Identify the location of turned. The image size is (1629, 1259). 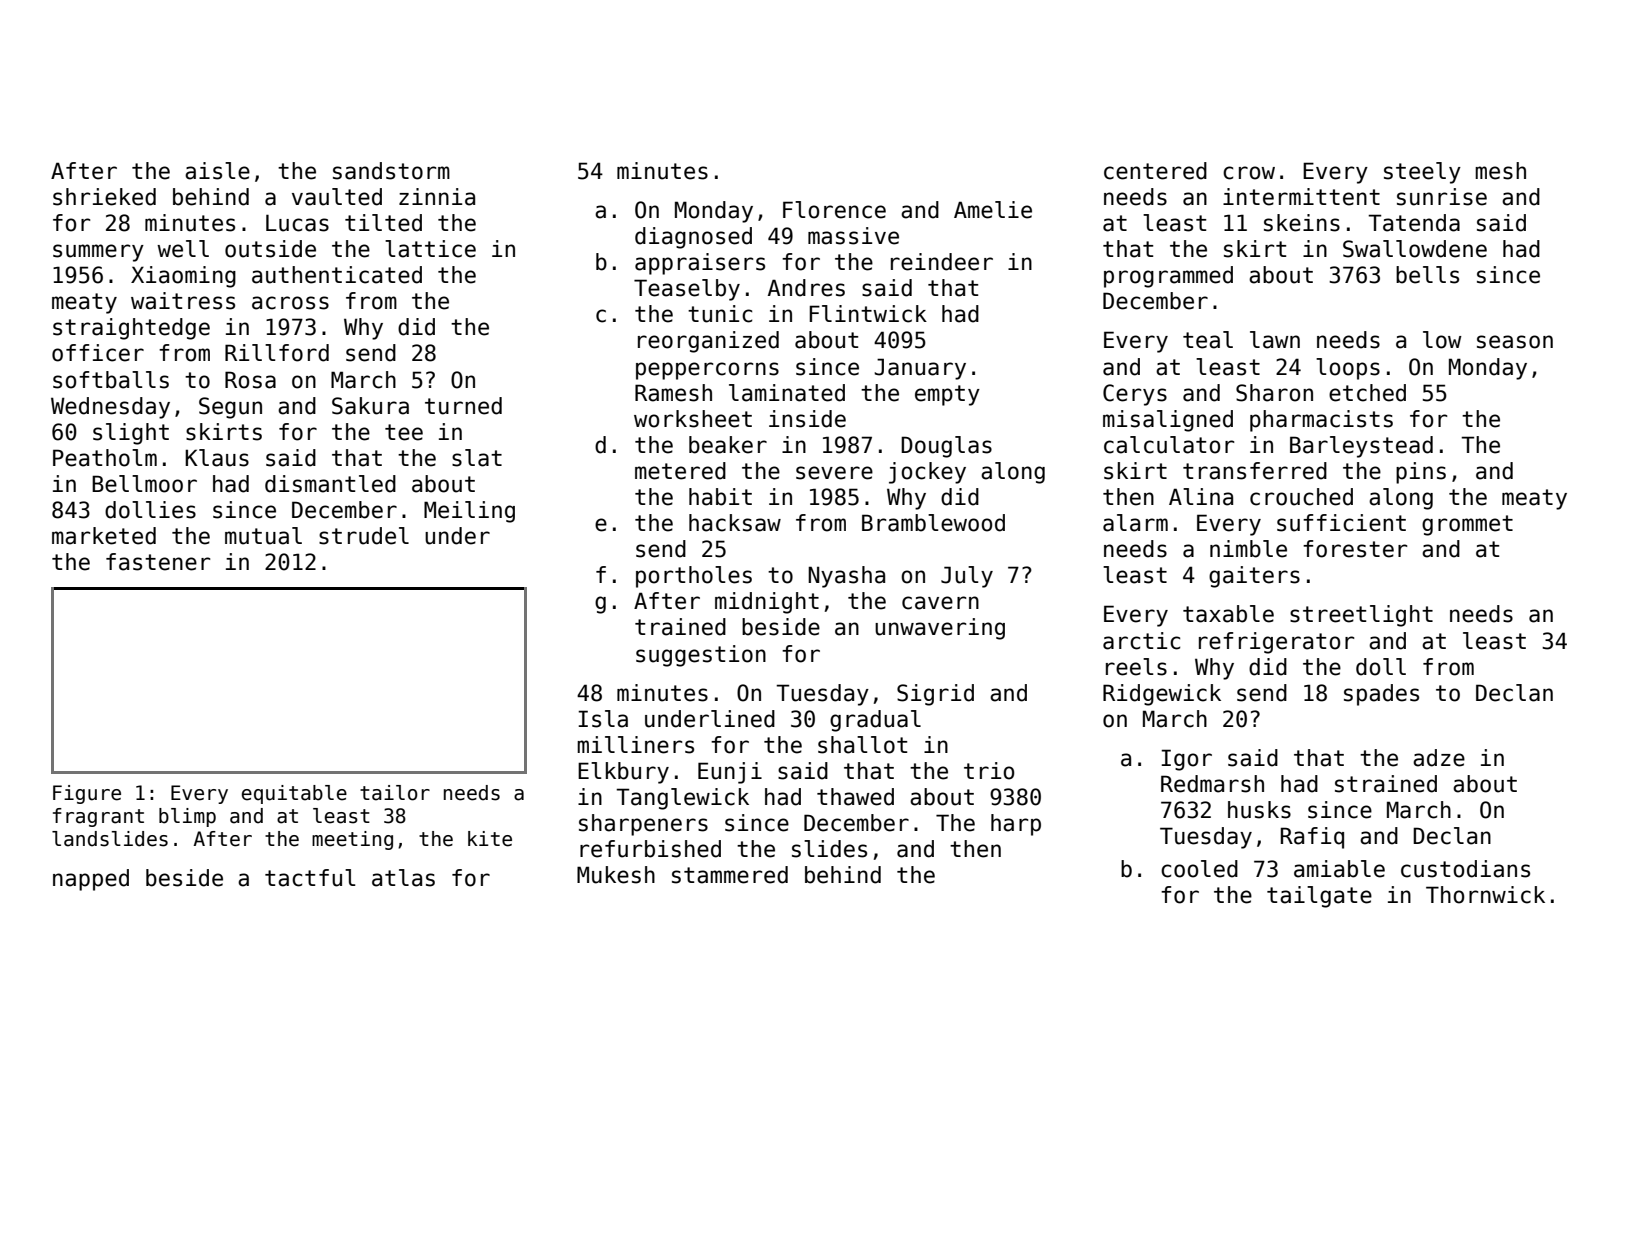
(463, 406).
